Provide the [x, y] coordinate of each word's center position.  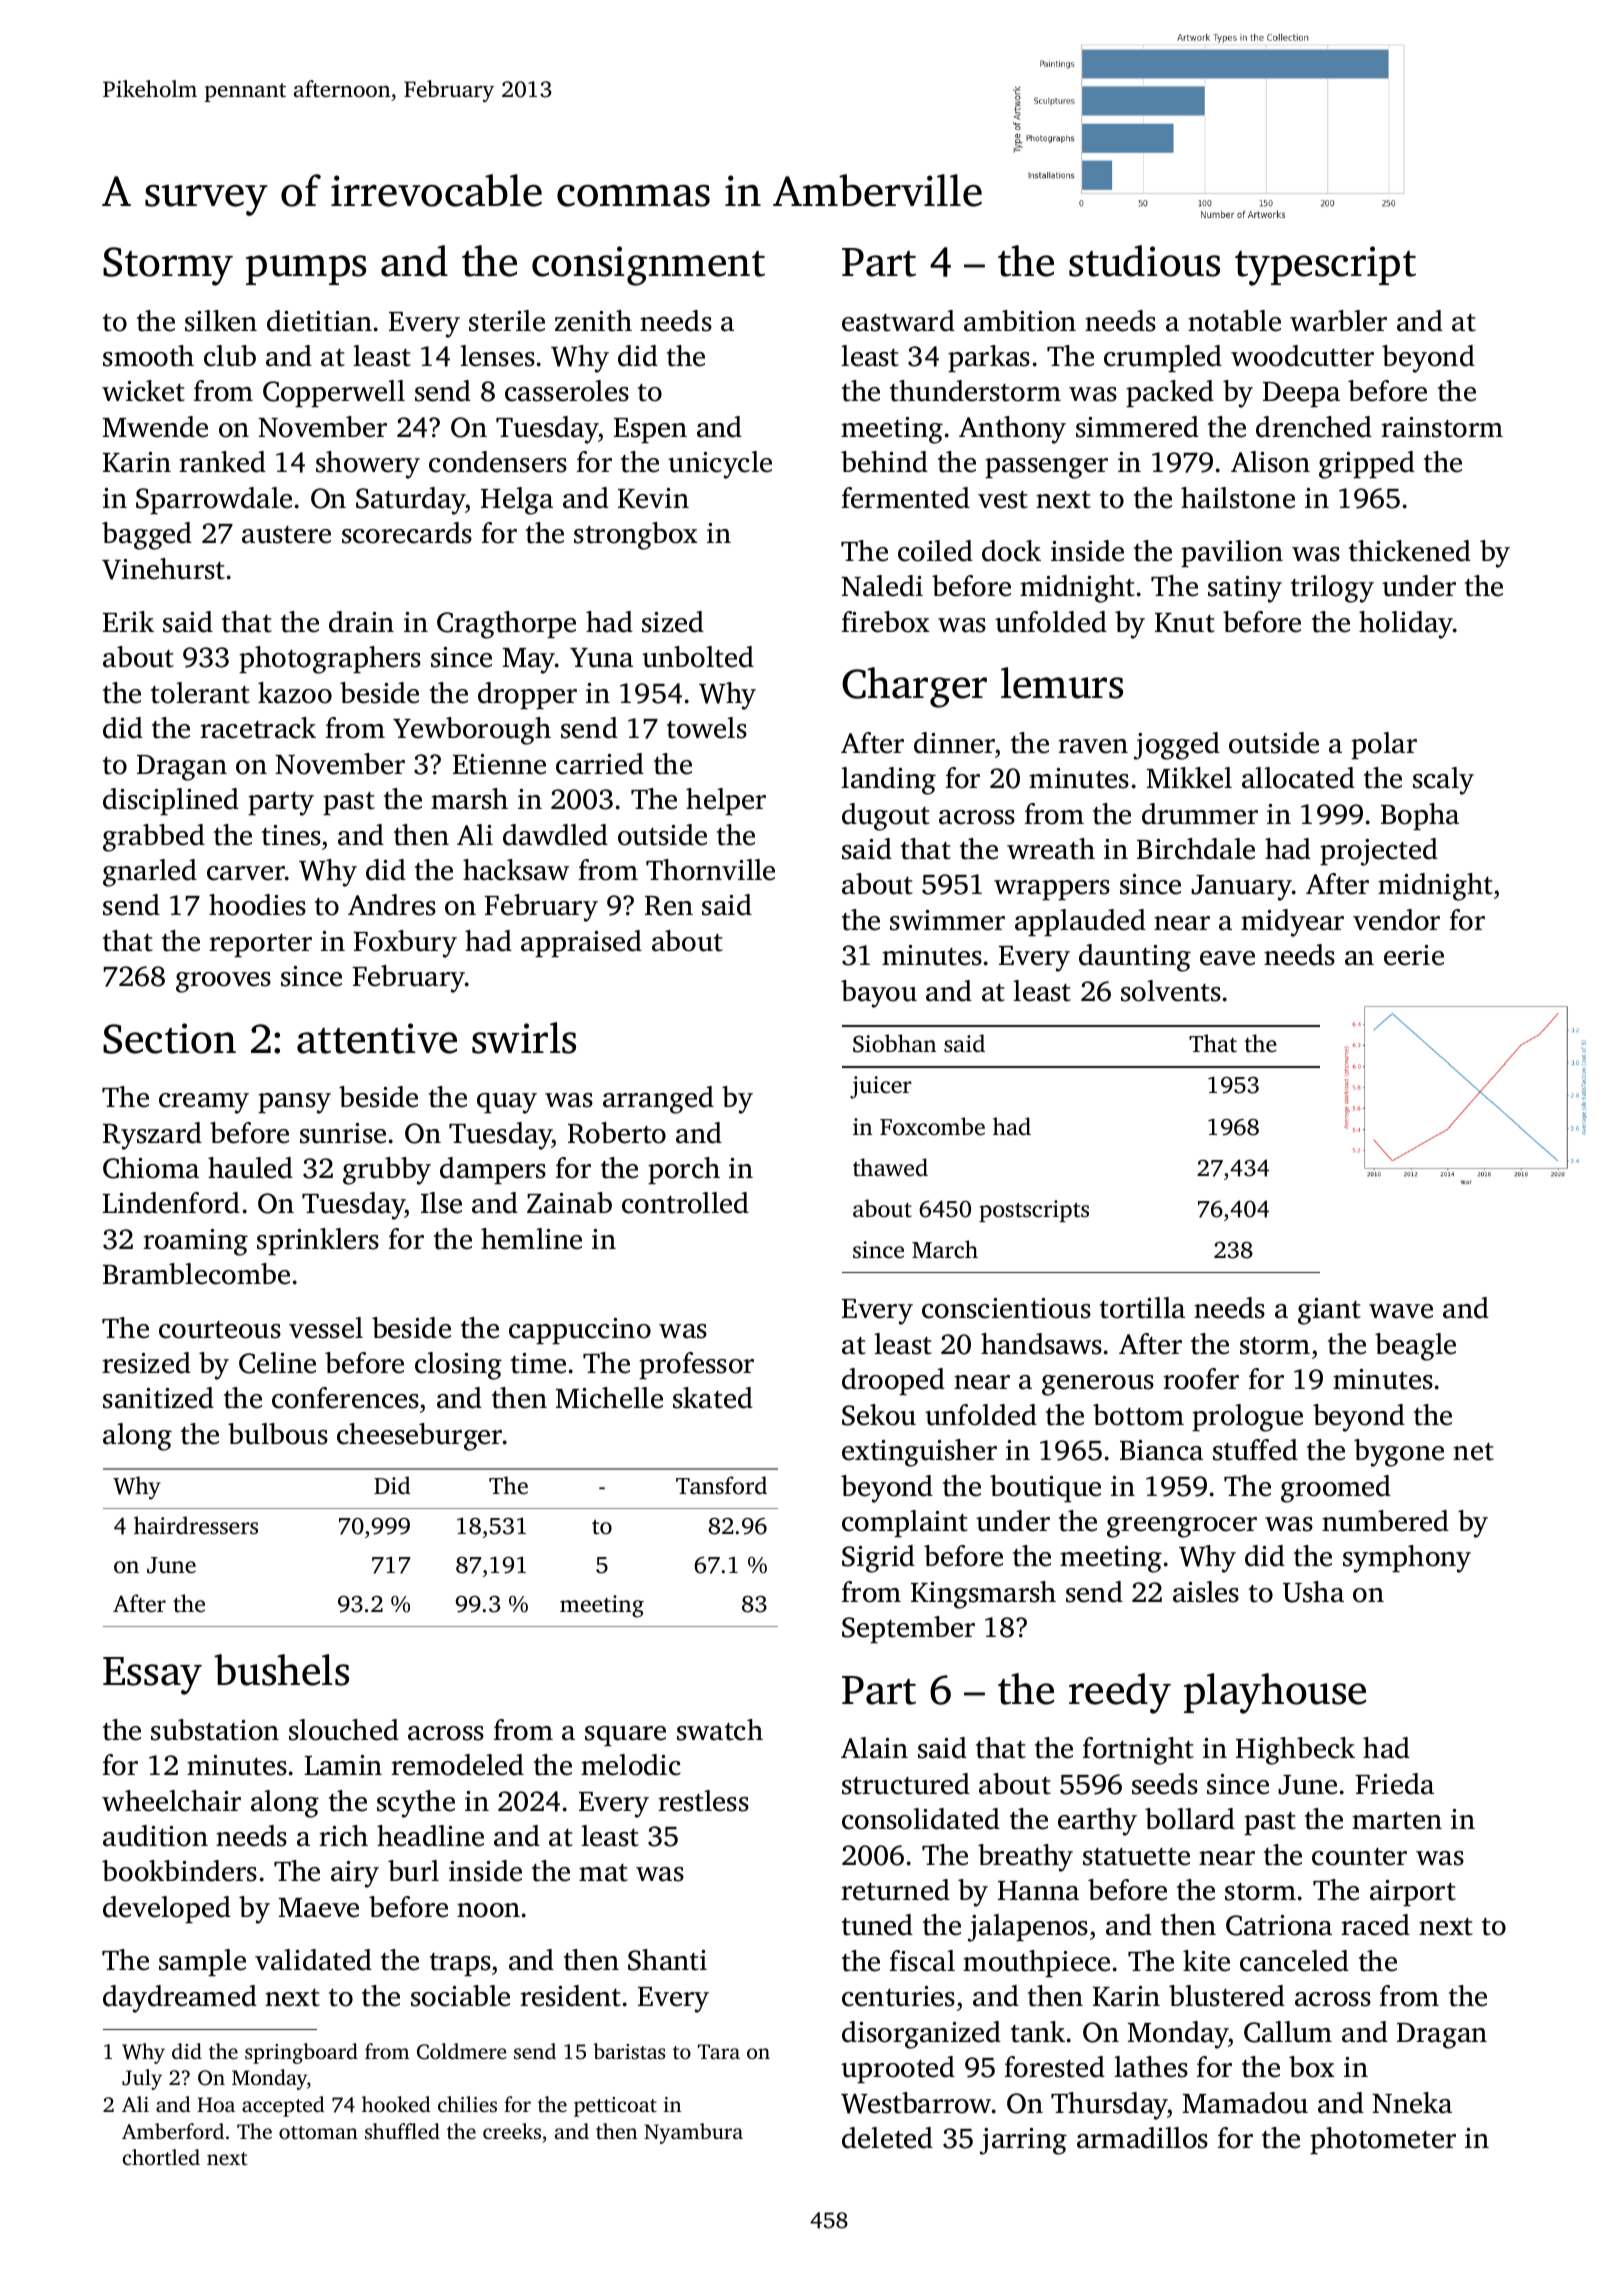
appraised [581, 943]
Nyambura [693, 2133]
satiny [1245, 589]
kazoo [295, 693]
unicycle [720, 465]
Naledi [882, 586]
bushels [281, 1670]
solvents [1171, 991]
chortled [161, 2157]
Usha [1313, 1592]
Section [169, 1038]
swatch [720, 1730]
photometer [1383, 2140]
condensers [498, 462]
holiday [1406, 625]
